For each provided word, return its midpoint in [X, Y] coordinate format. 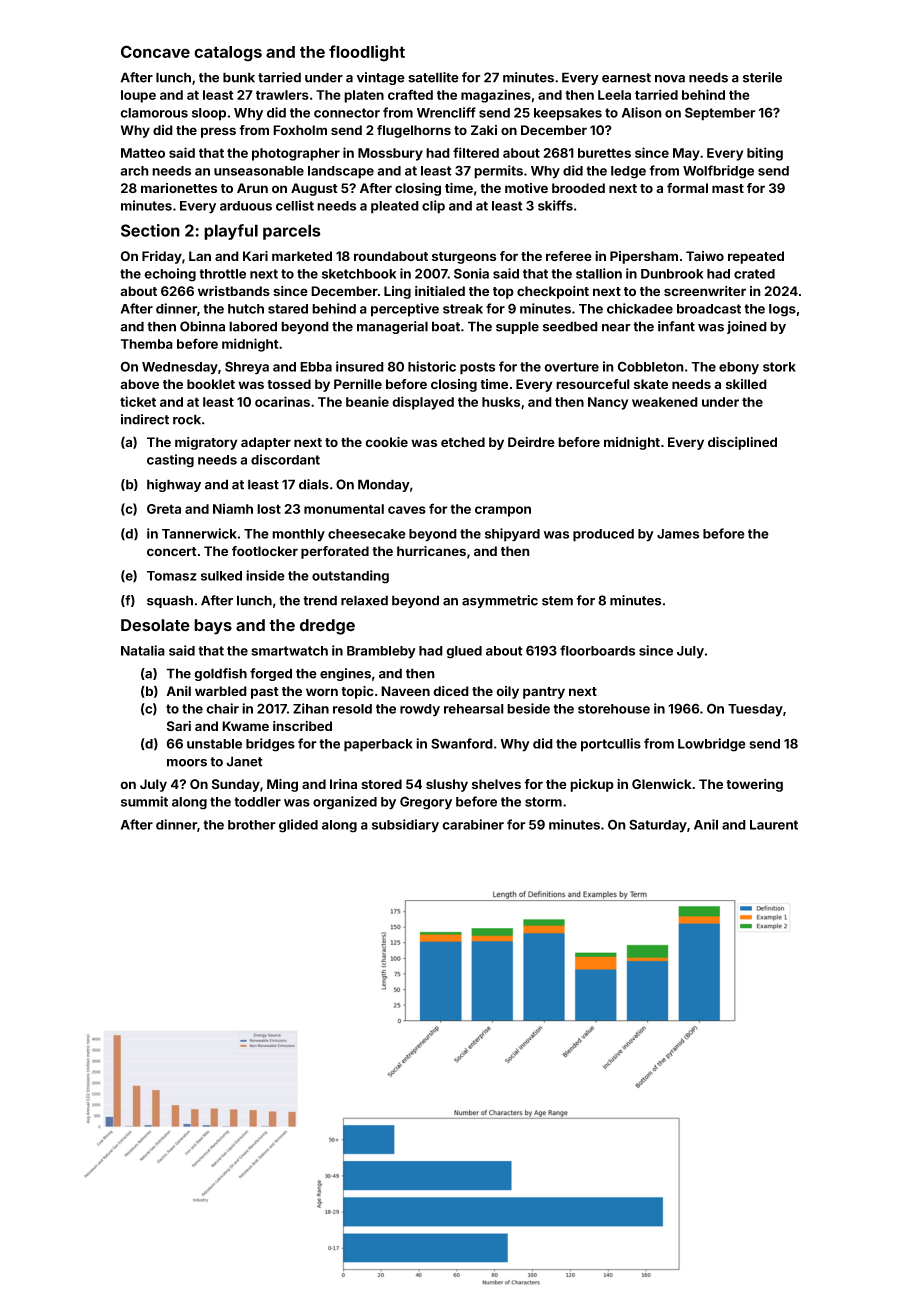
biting [765, 154]
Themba [147, 344]
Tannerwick [199, 533]
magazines [496, 96]
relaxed [364, 600]
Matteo [143, 153]
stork [779, 367]
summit [144, 801]
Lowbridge [712, 745]
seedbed [570, 326]
